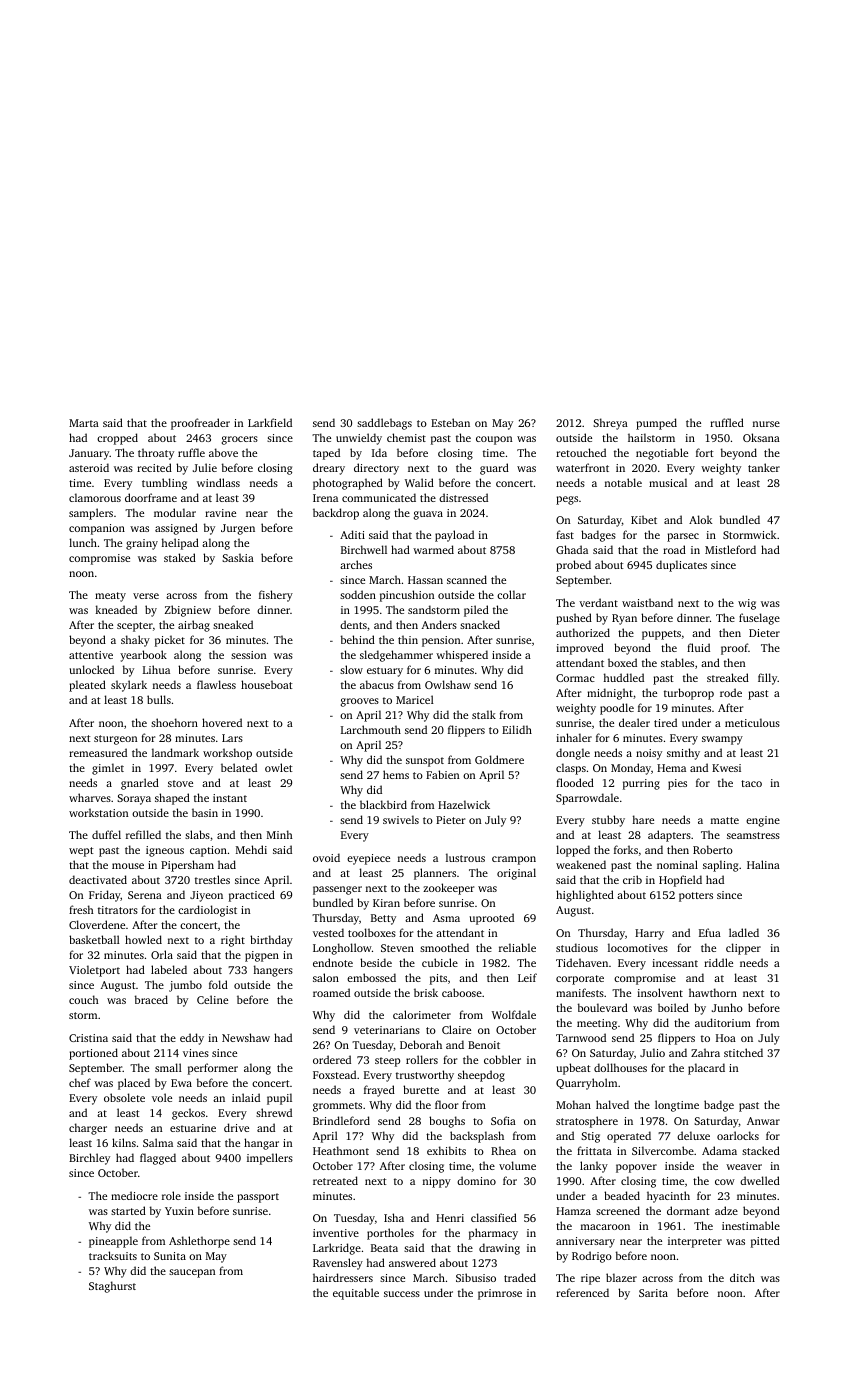 Image resolution: width=849 pixels, height=1400 pixels. Describe the element at coordinates (683, 537) in the image. I see `parsec` at that location.
